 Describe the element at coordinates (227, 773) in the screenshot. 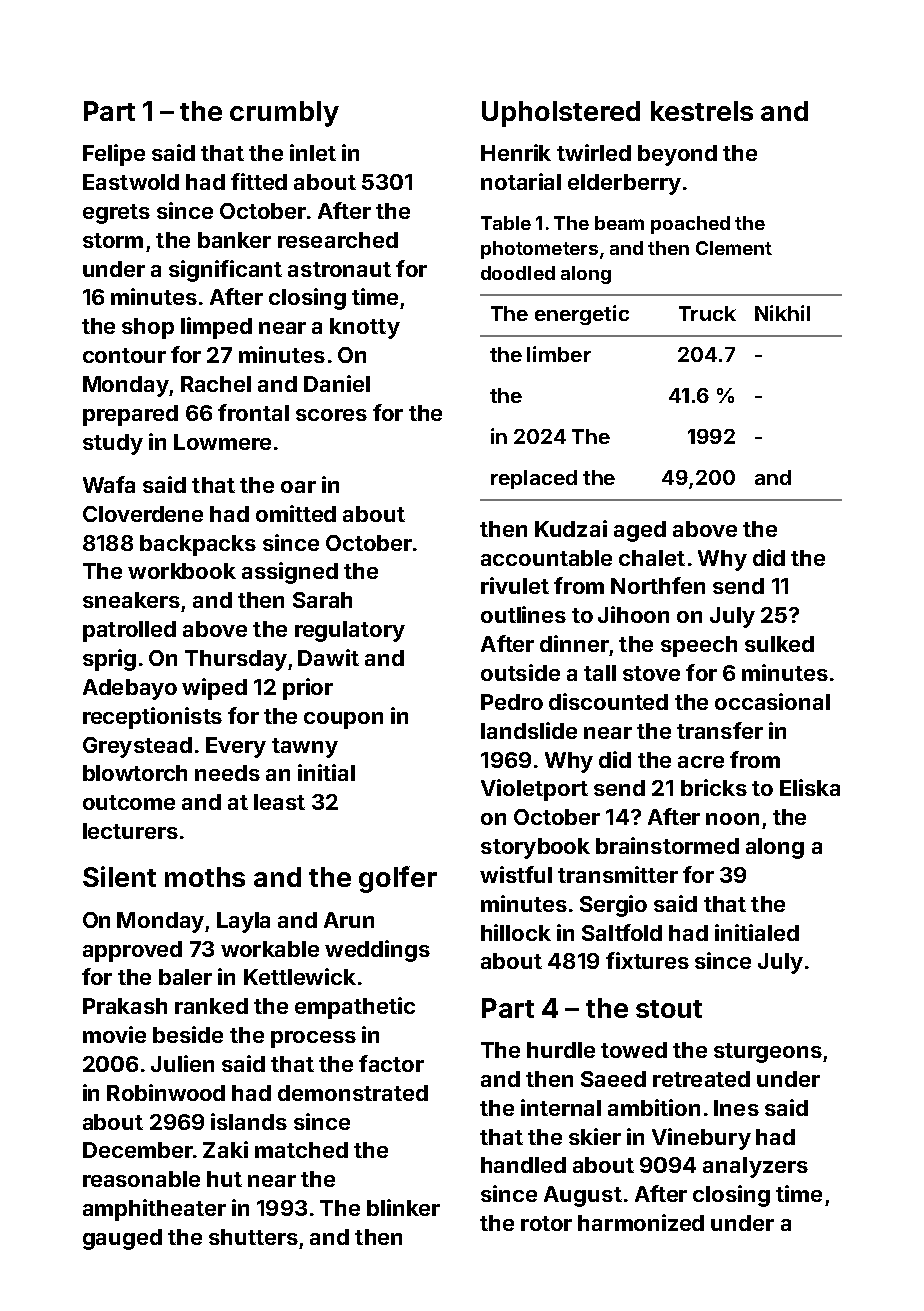

I see `needs` at that location.
